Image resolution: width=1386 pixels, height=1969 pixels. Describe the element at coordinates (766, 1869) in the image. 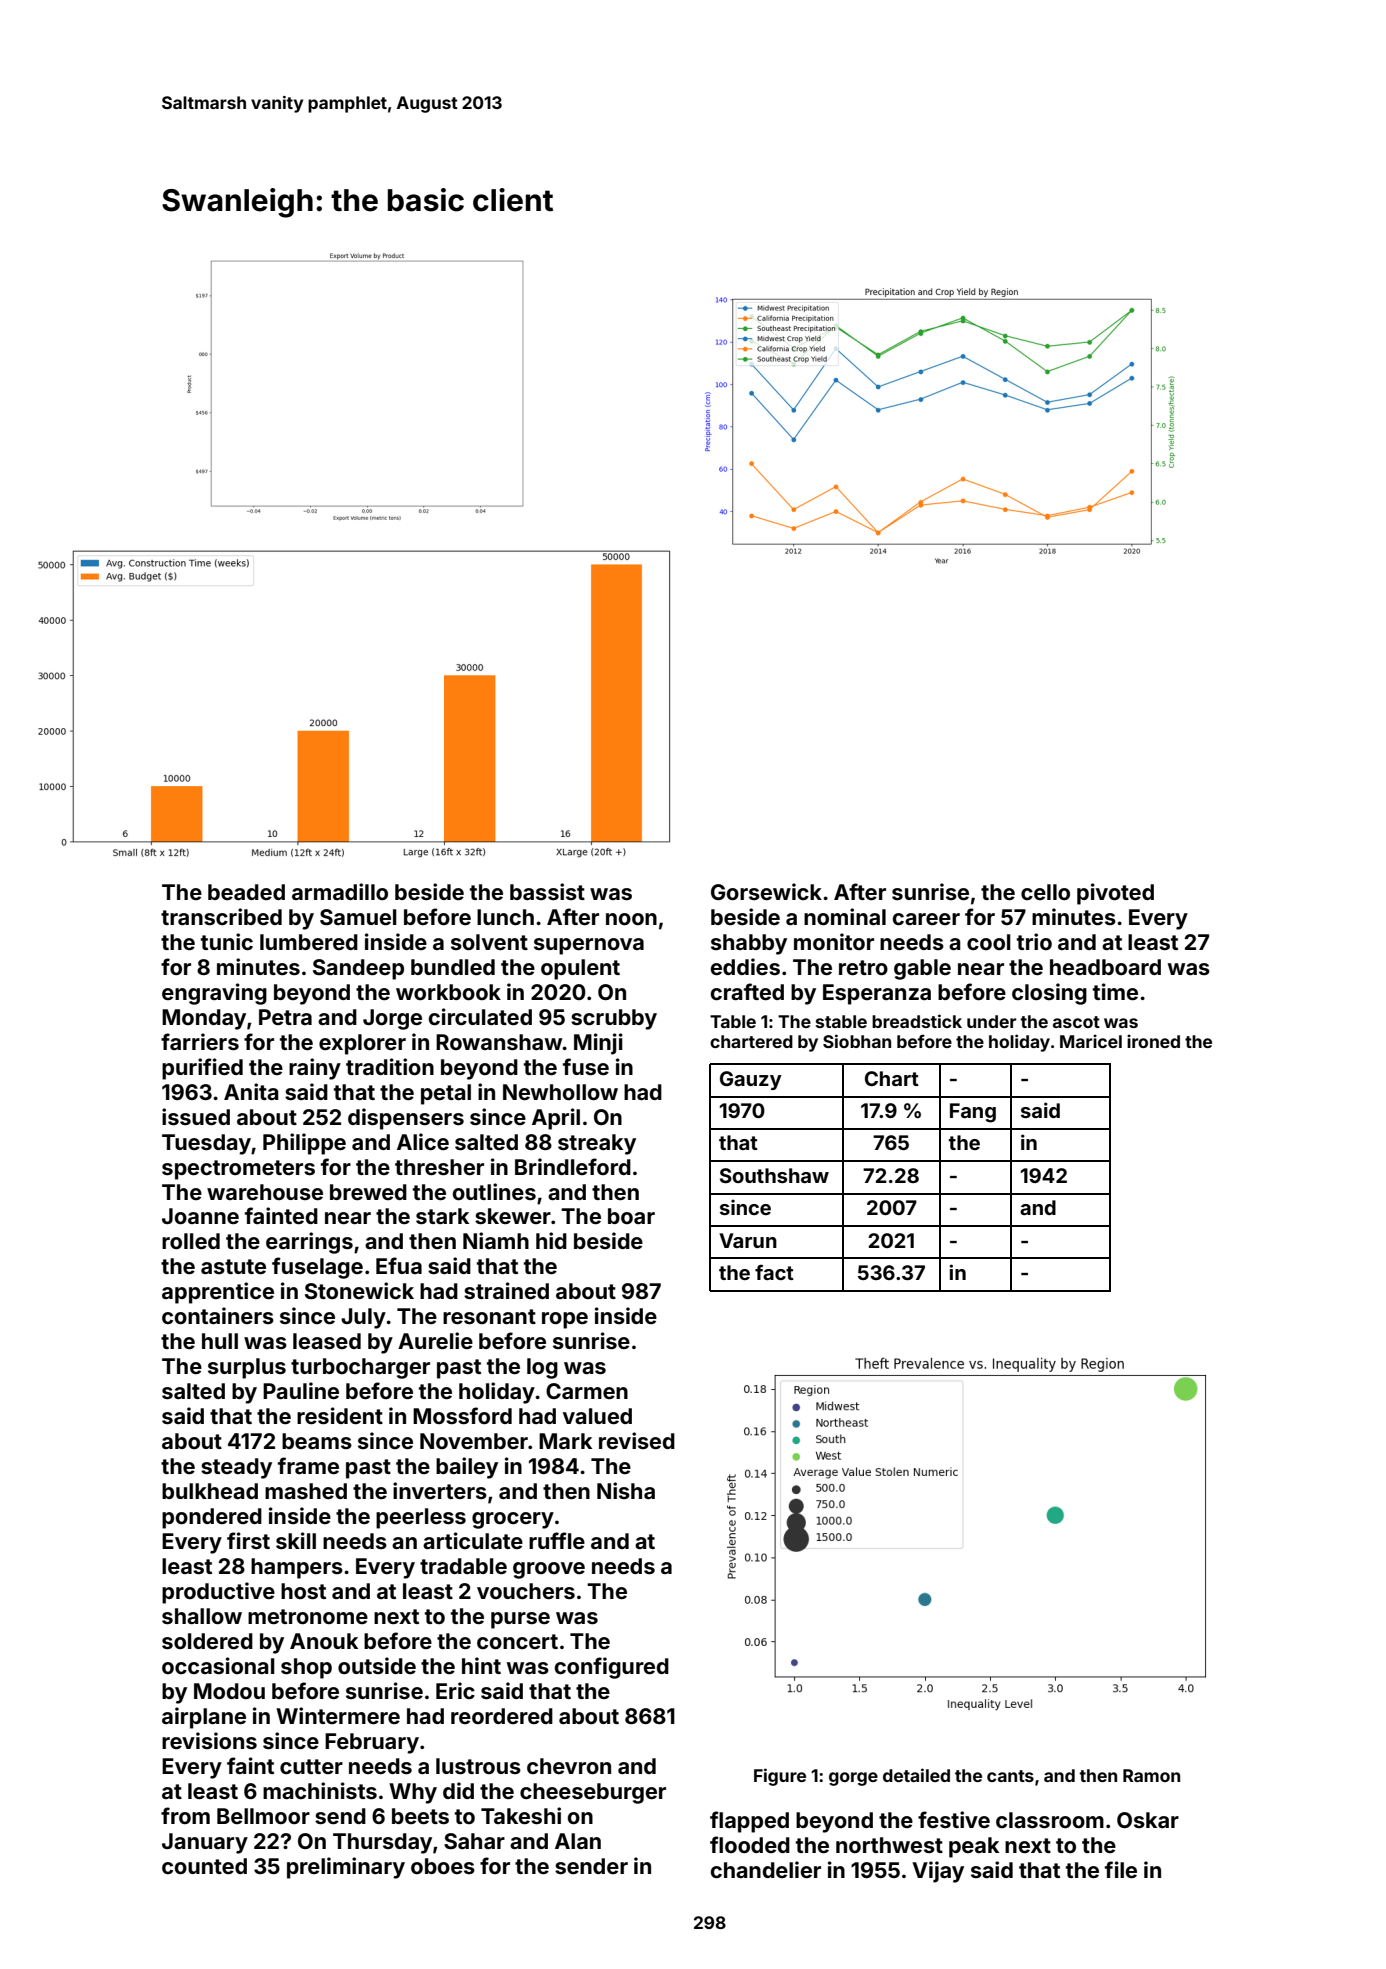

I see `chandelier` at that location.
